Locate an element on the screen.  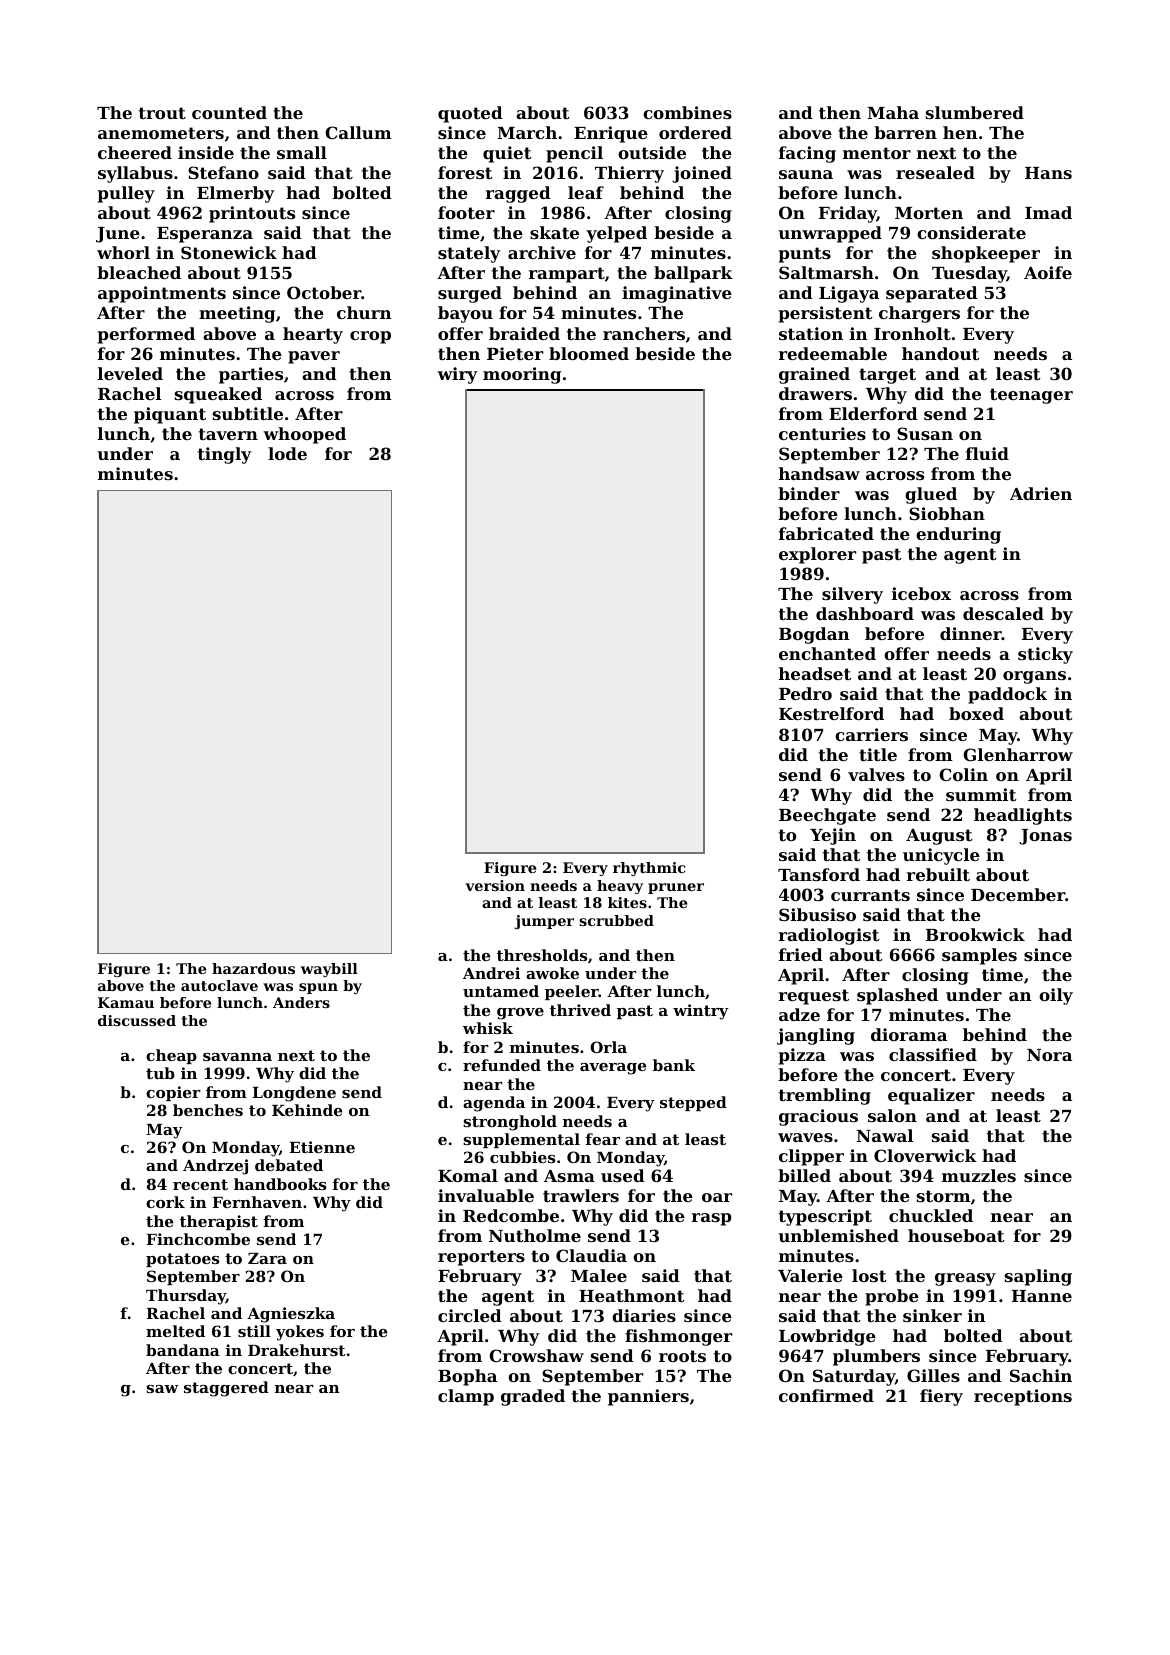
diorama is located at coordinates (909, 1034).
